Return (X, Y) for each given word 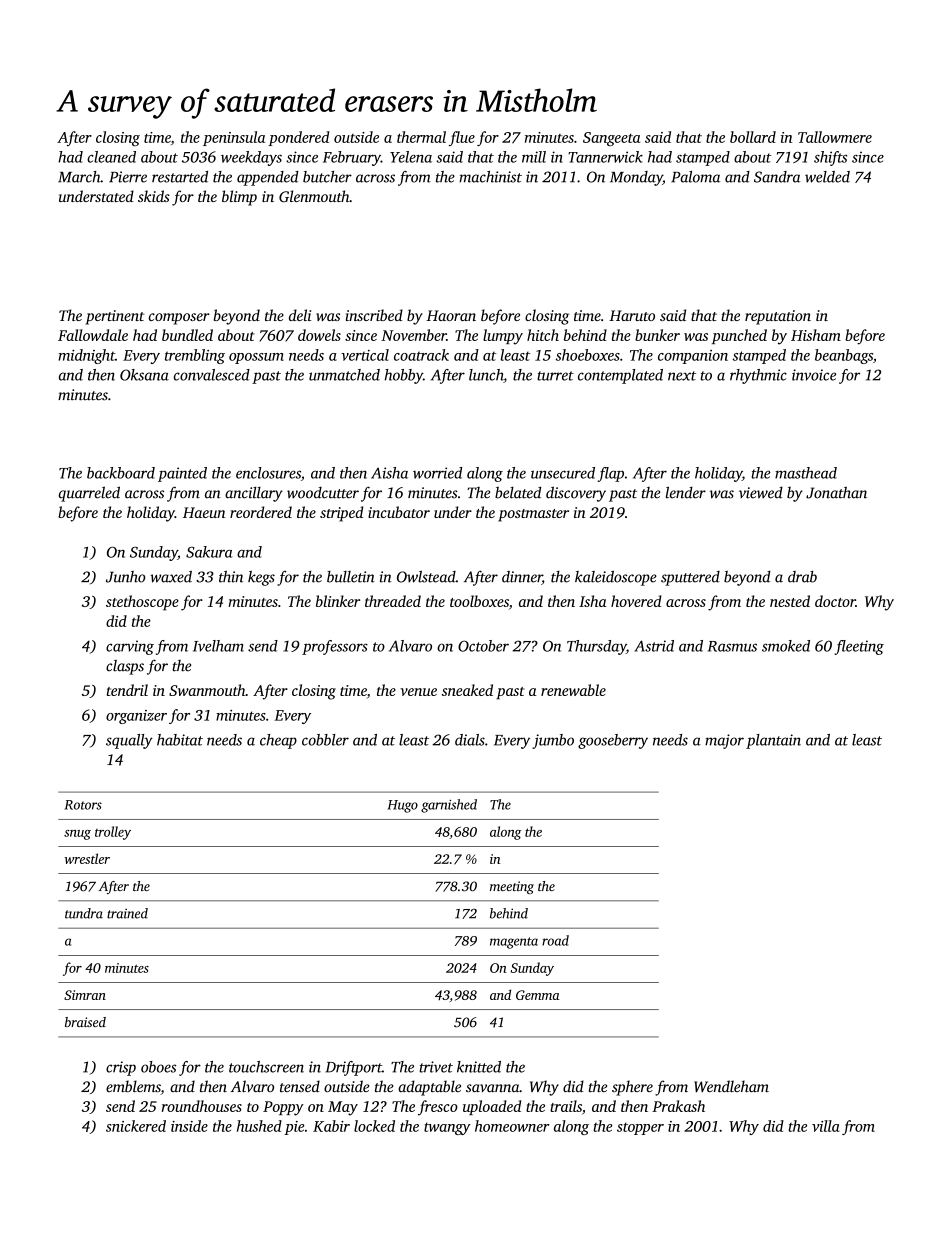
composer (179, 319)
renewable (573, 690)
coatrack (421, 355)
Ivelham (218, 646)
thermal (421, 137)
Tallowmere (835, 137)
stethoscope (142, 603)
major (724, 741)
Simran (85, 995)
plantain (773, 741)
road (555, 940)
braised (85, 1022)
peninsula (234, 138)
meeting (512, 887)
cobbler (325, 740)
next (682, 376)
